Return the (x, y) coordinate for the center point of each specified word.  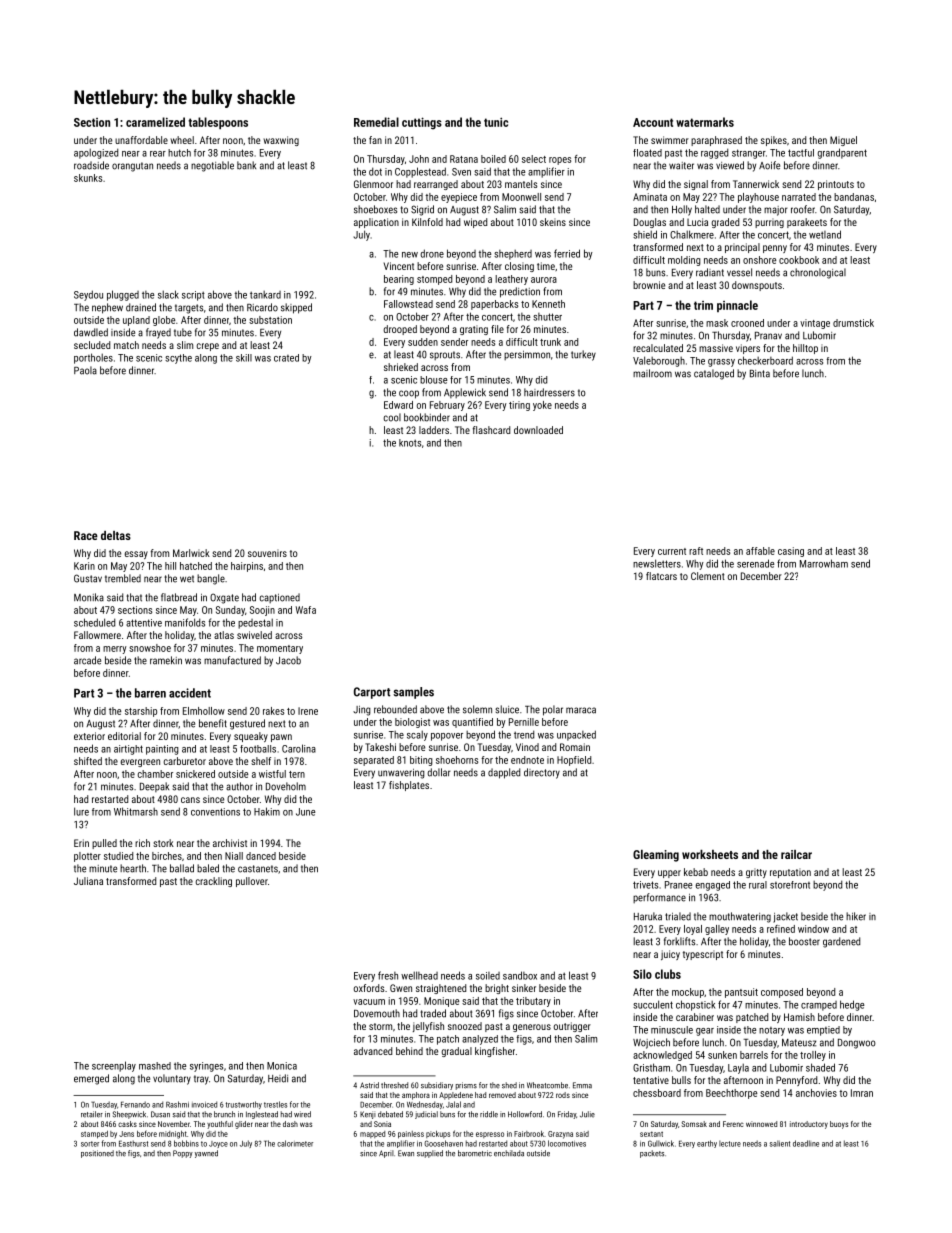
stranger (749, 154)
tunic (496, 122)
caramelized (155, 122)
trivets (645, 885)
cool (392, 417)
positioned (97, 1154)
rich (142, 843)
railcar (796, 854)
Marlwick (191, 553)
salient (780, 1144)
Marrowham (824, 563)
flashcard (491, 430)
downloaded (538, 430)
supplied (430, 1154)
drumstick (853, 323)
